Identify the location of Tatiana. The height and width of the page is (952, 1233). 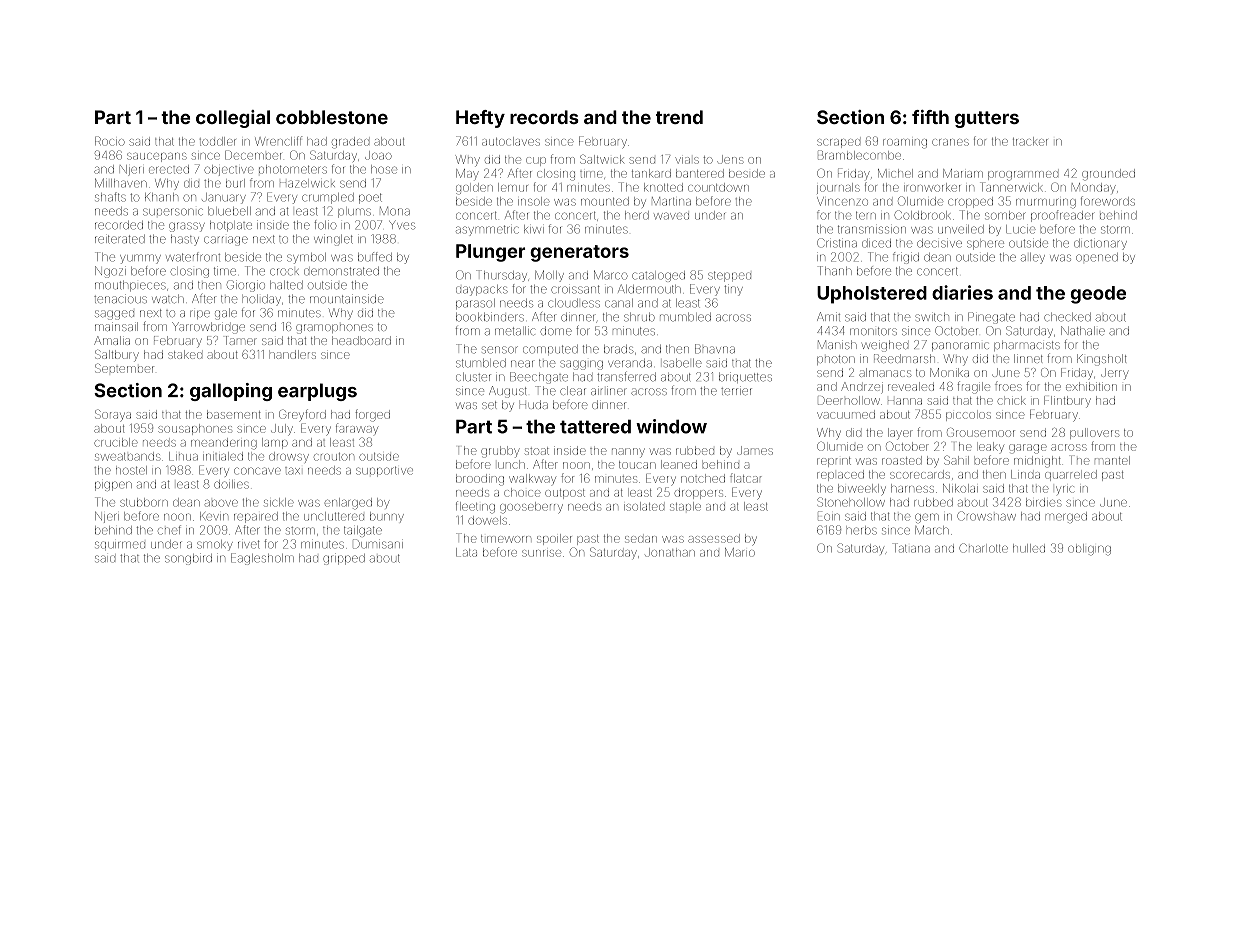
(911, 548).
